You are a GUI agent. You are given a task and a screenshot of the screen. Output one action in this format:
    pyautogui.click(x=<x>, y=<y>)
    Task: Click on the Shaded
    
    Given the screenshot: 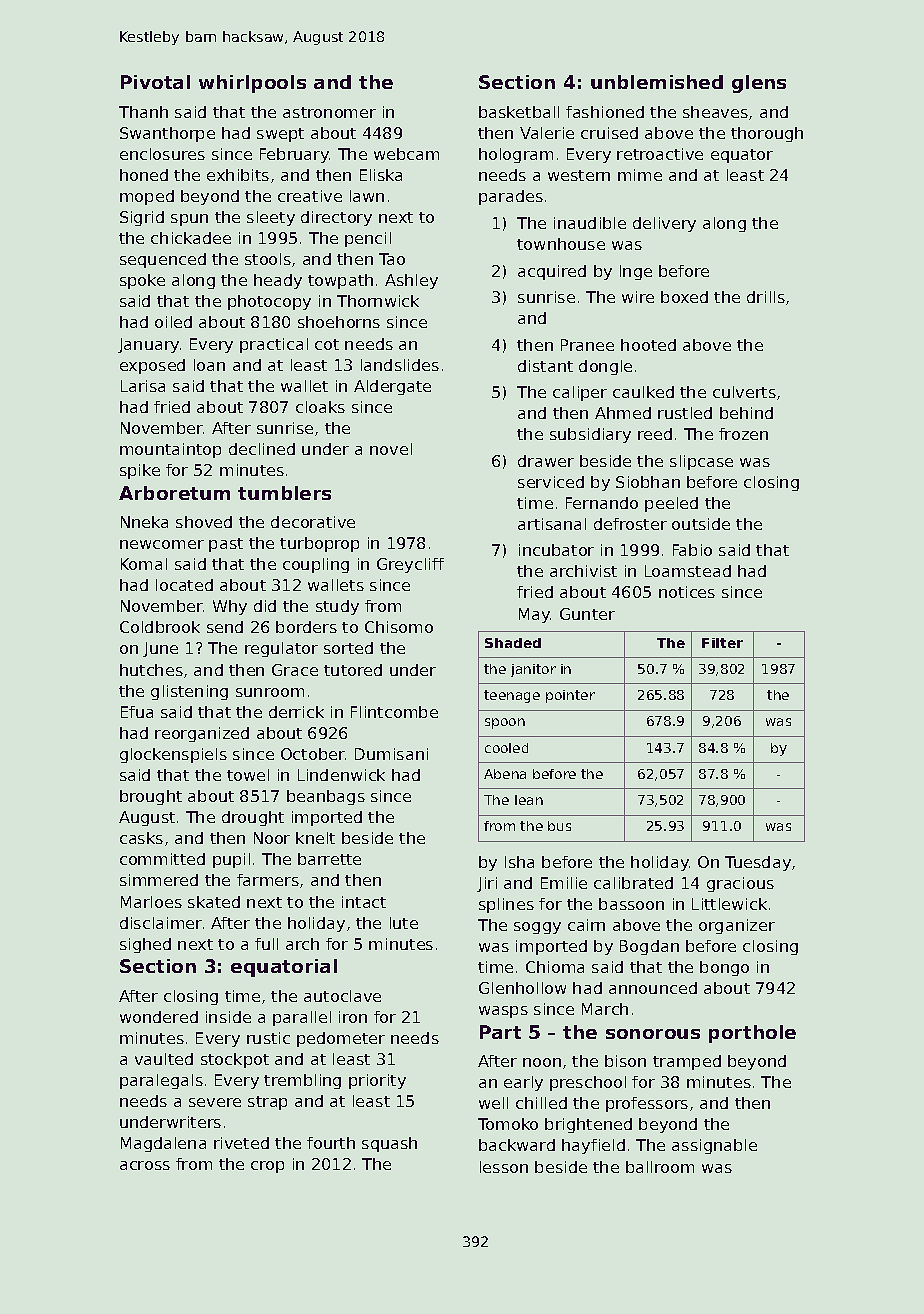 What is the action you would take?
    pyautogui.click(x=513, y=643)
